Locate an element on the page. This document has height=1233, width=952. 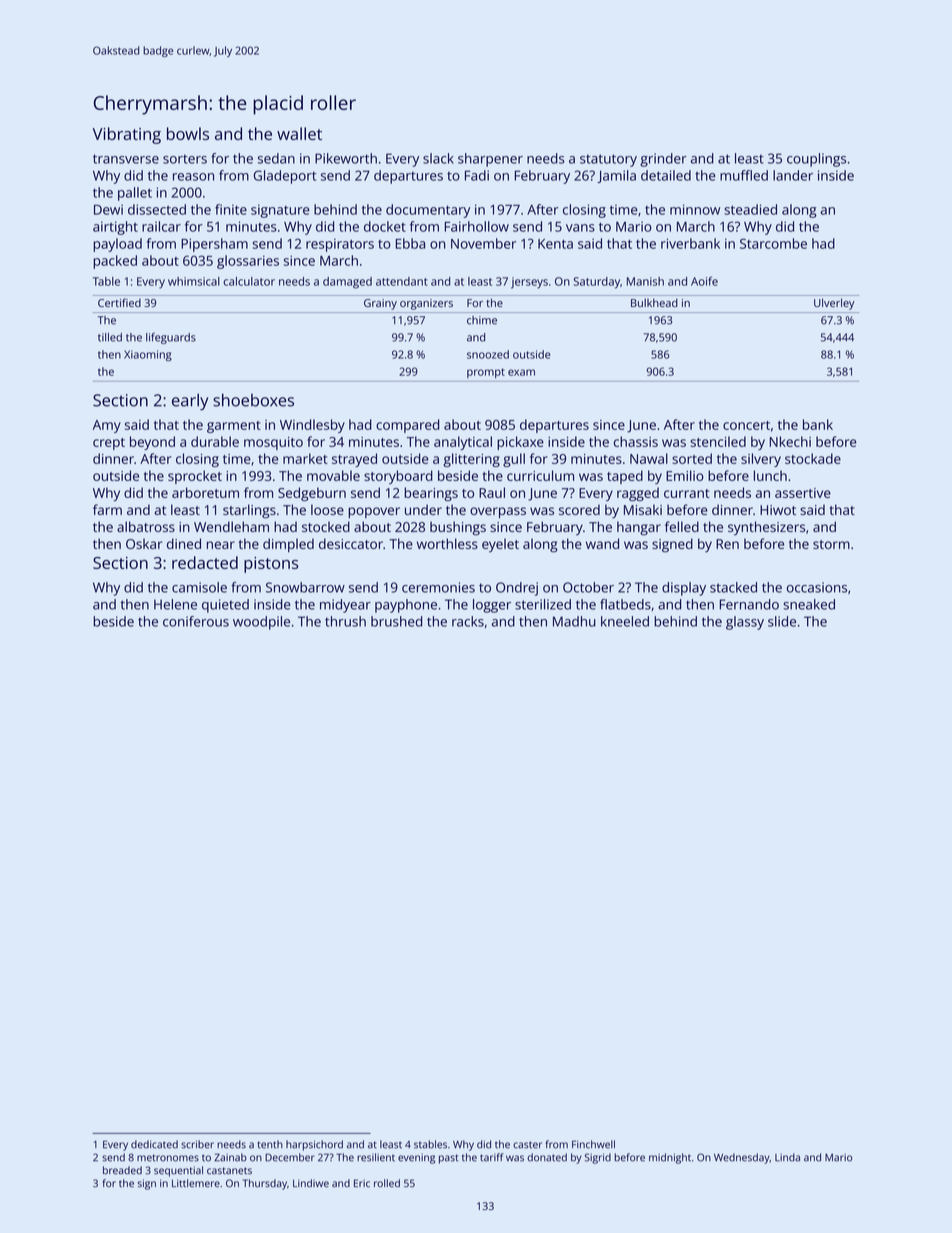
midnight is located at coordinates (670, 1158).
